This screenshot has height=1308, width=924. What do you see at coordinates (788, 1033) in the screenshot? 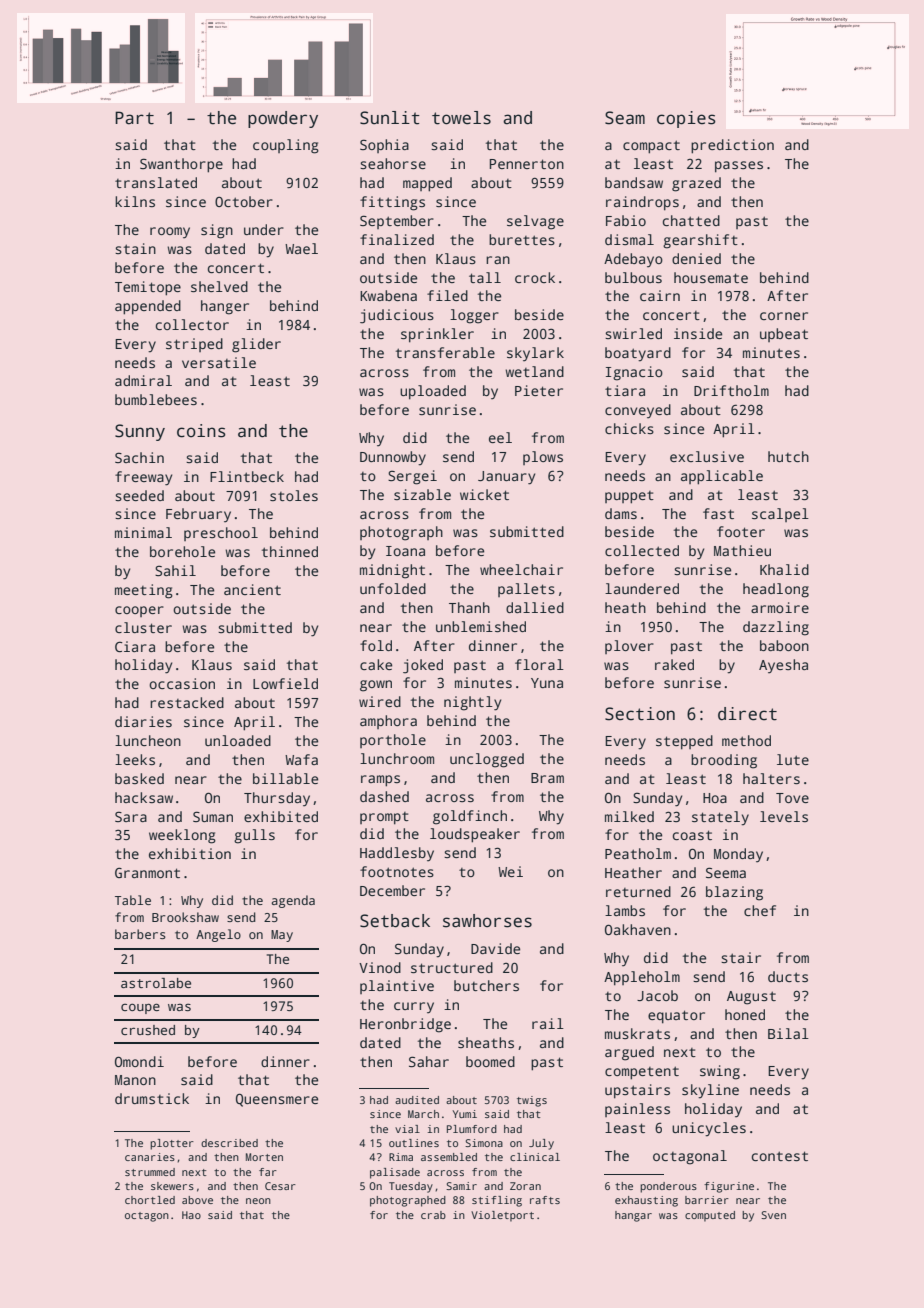
I see `Bilal` at bounding box center [788, 1033].
